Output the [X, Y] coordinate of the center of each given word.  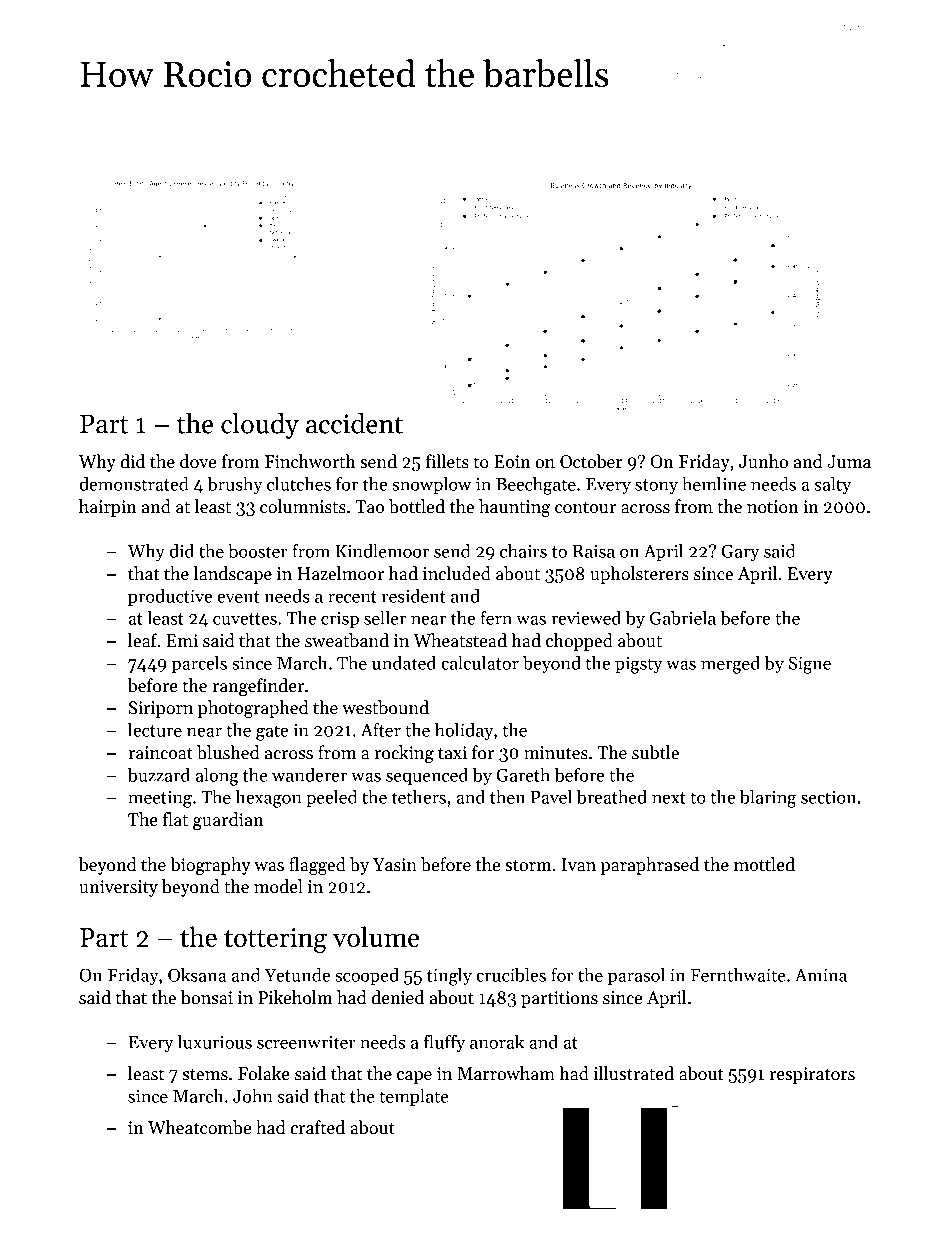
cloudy [260, 426]
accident [354, 423]
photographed [253, 709]
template [414, 1097]
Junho [763, 461]
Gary [740, 553]
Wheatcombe [199, 1127]
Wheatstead [460, 640]
